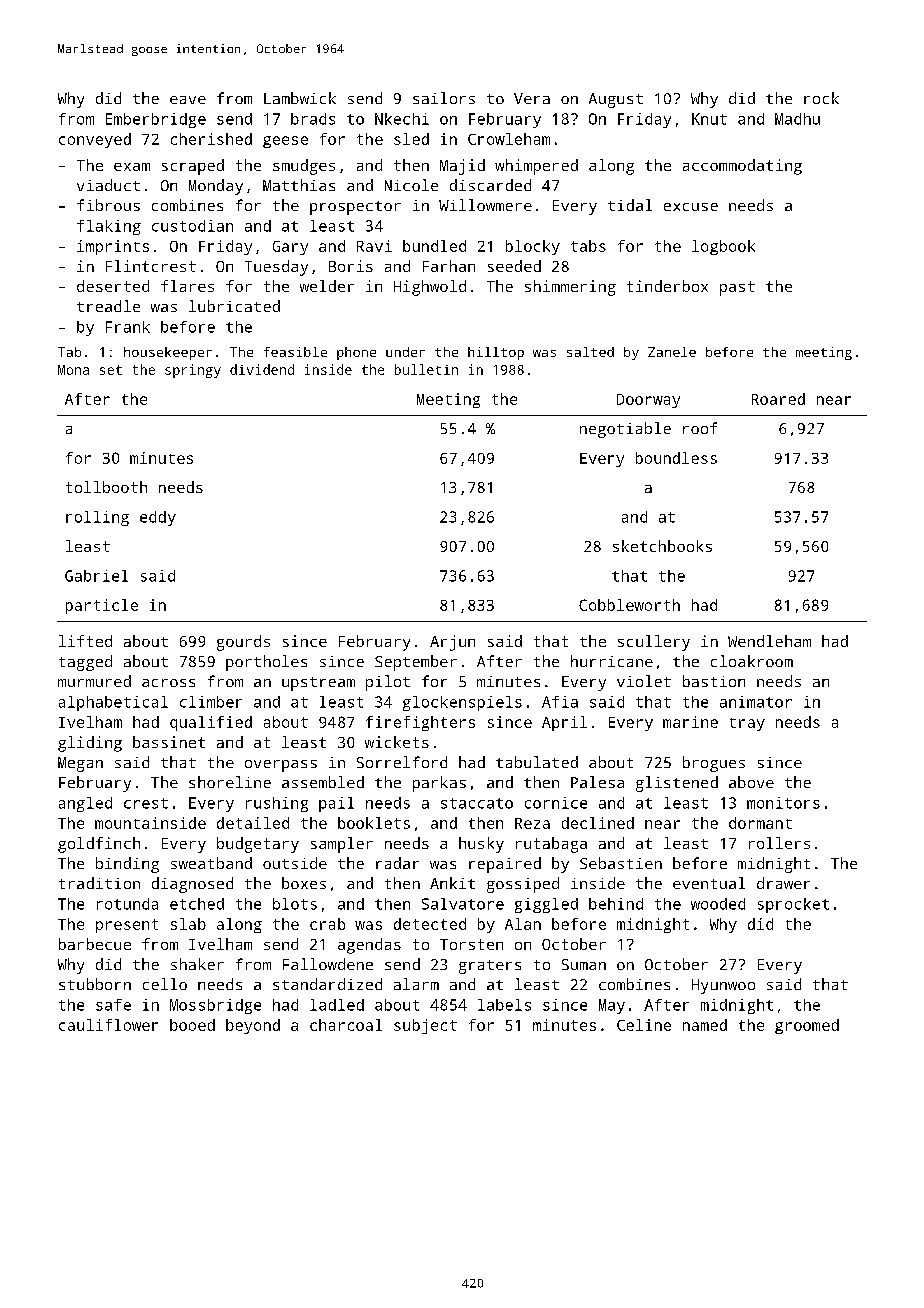 This image has height=1308, width=924. I want to click on boundless, so click(676, 458).
